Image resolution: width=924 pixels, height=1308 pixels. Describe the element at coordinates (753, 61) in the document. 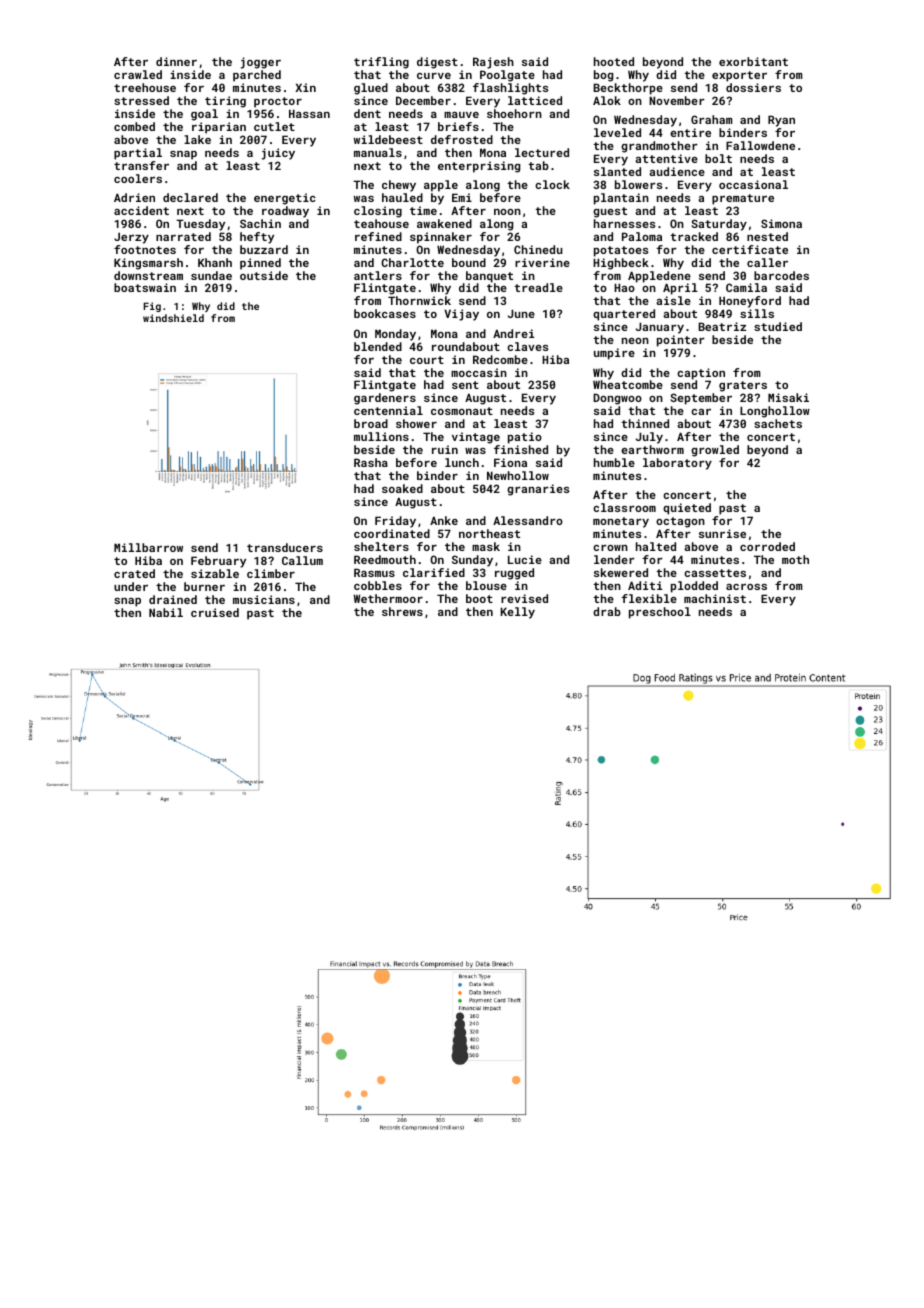

I see `exorbitant` at that location.
